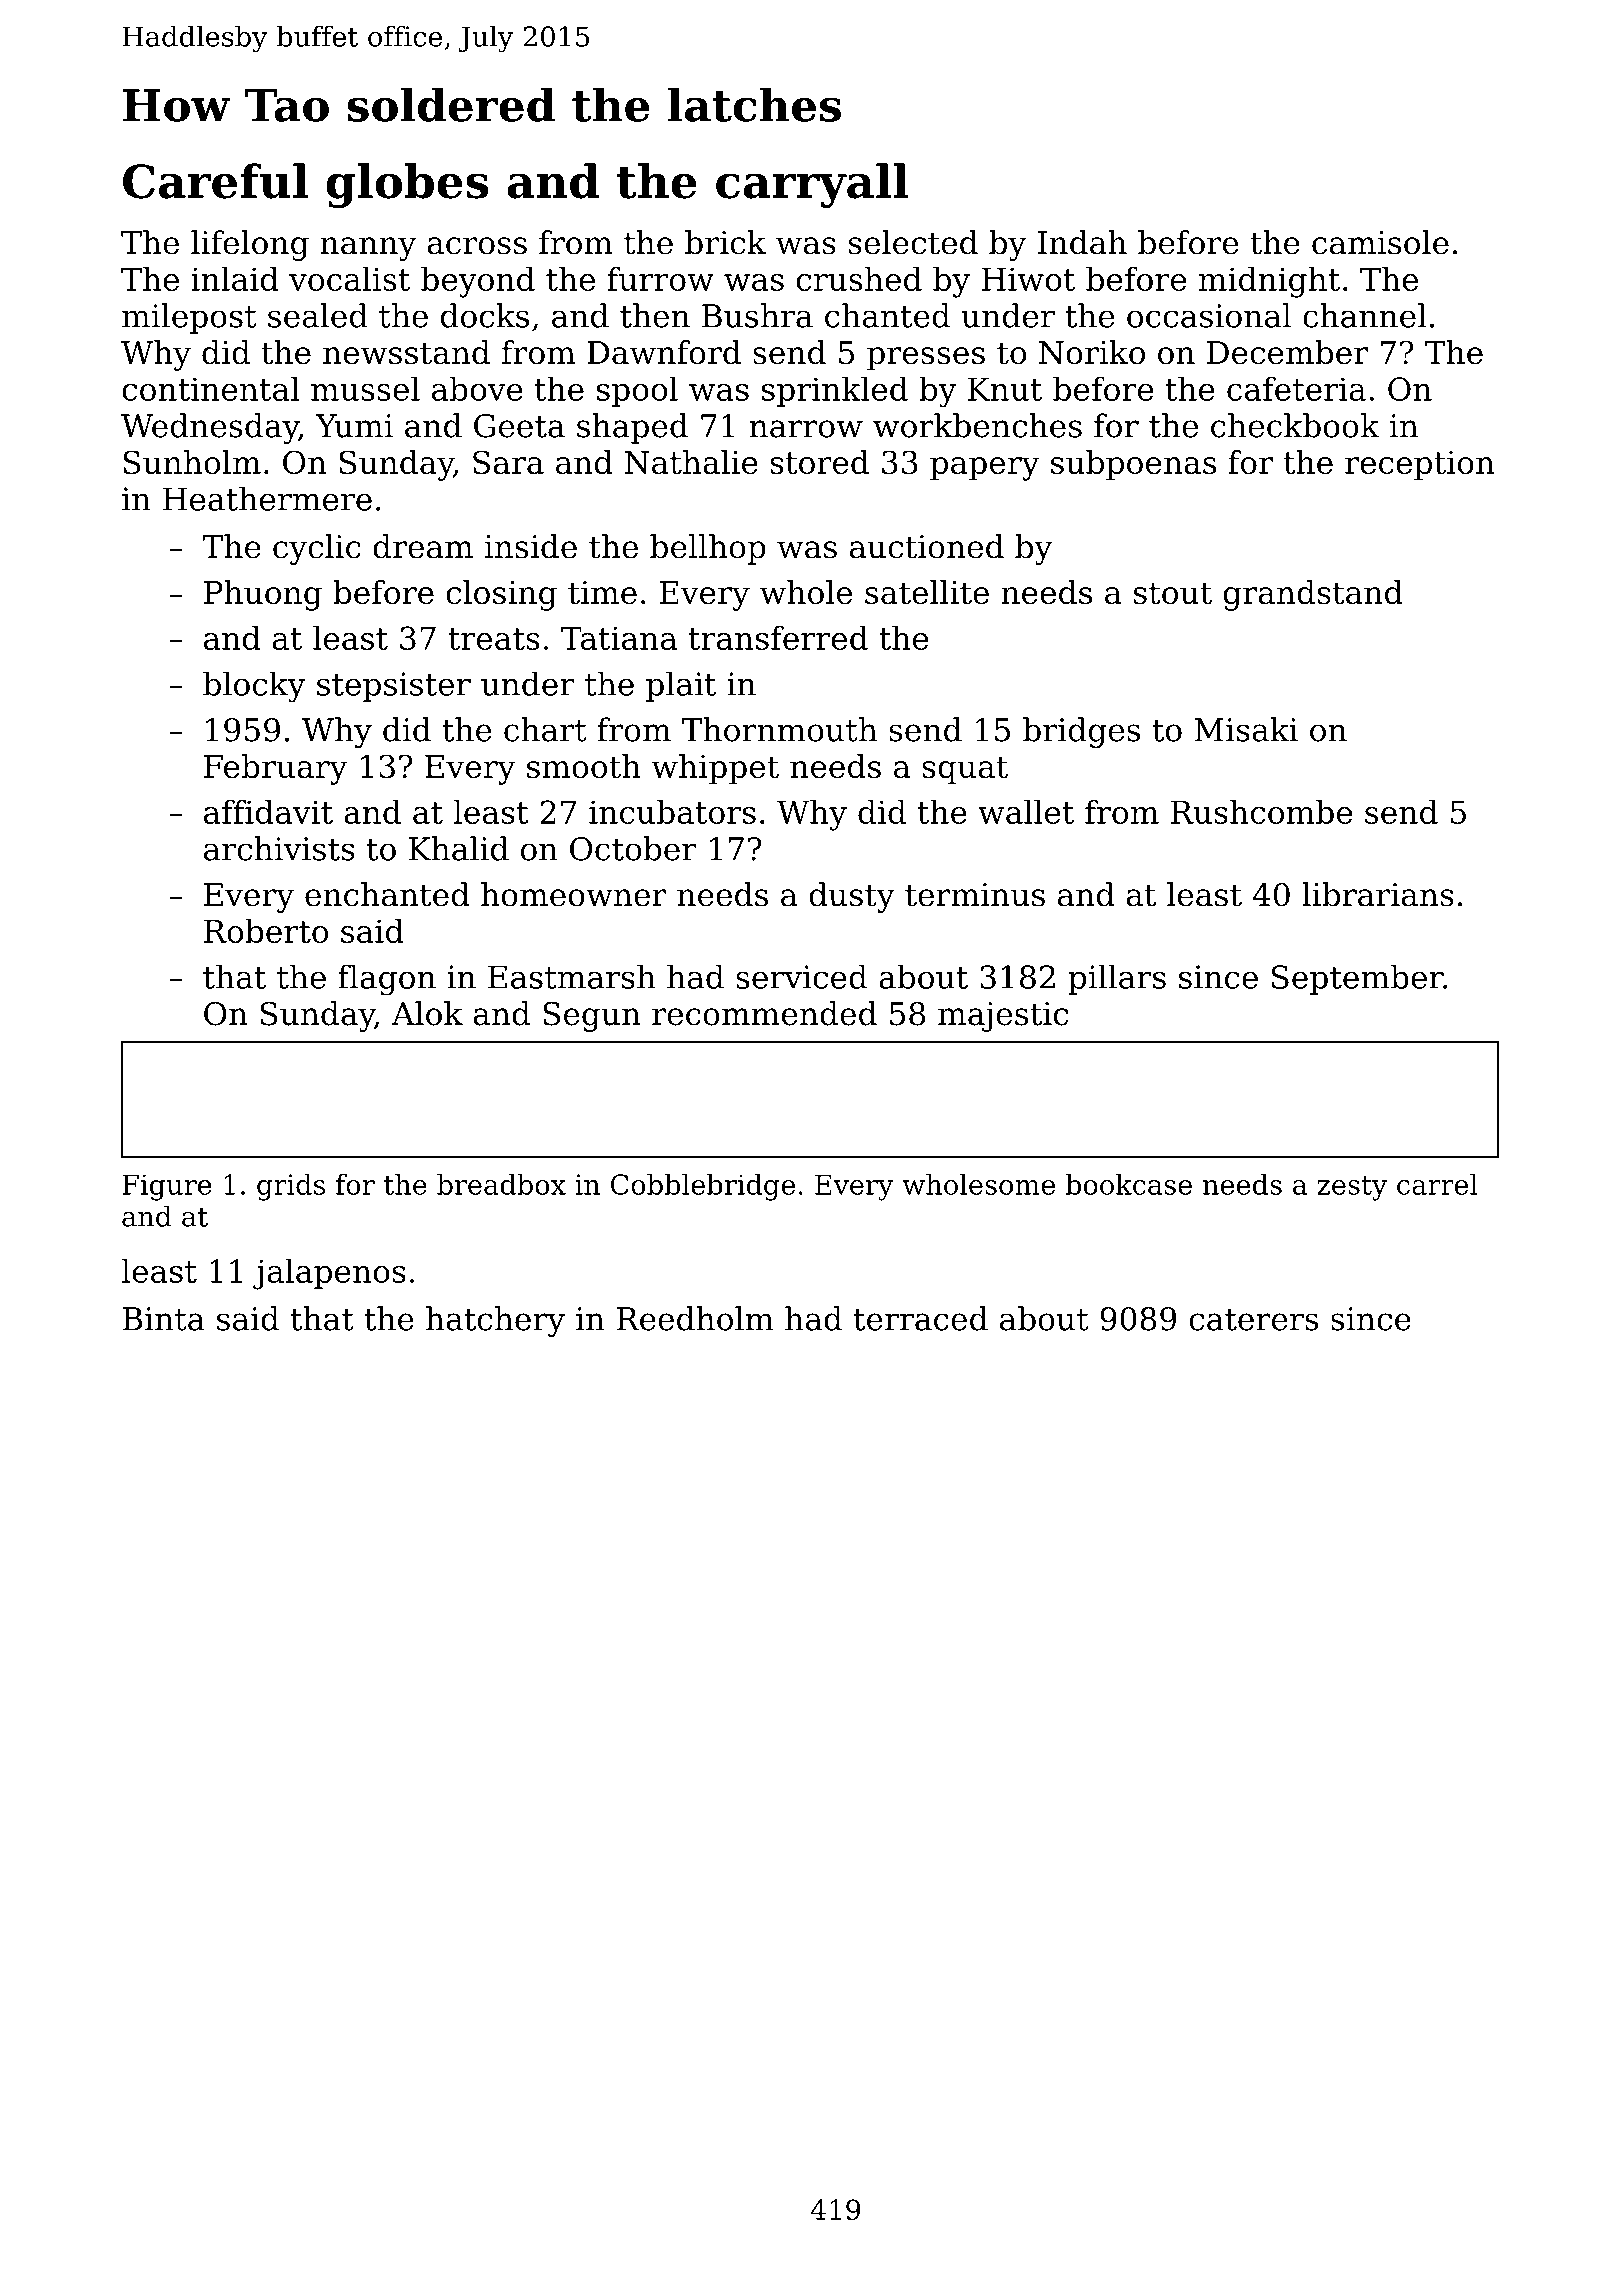 Image resolution: width=1620 pixels, height=2292 pixels. I want to click on grandstand, so click(1313, 595).
